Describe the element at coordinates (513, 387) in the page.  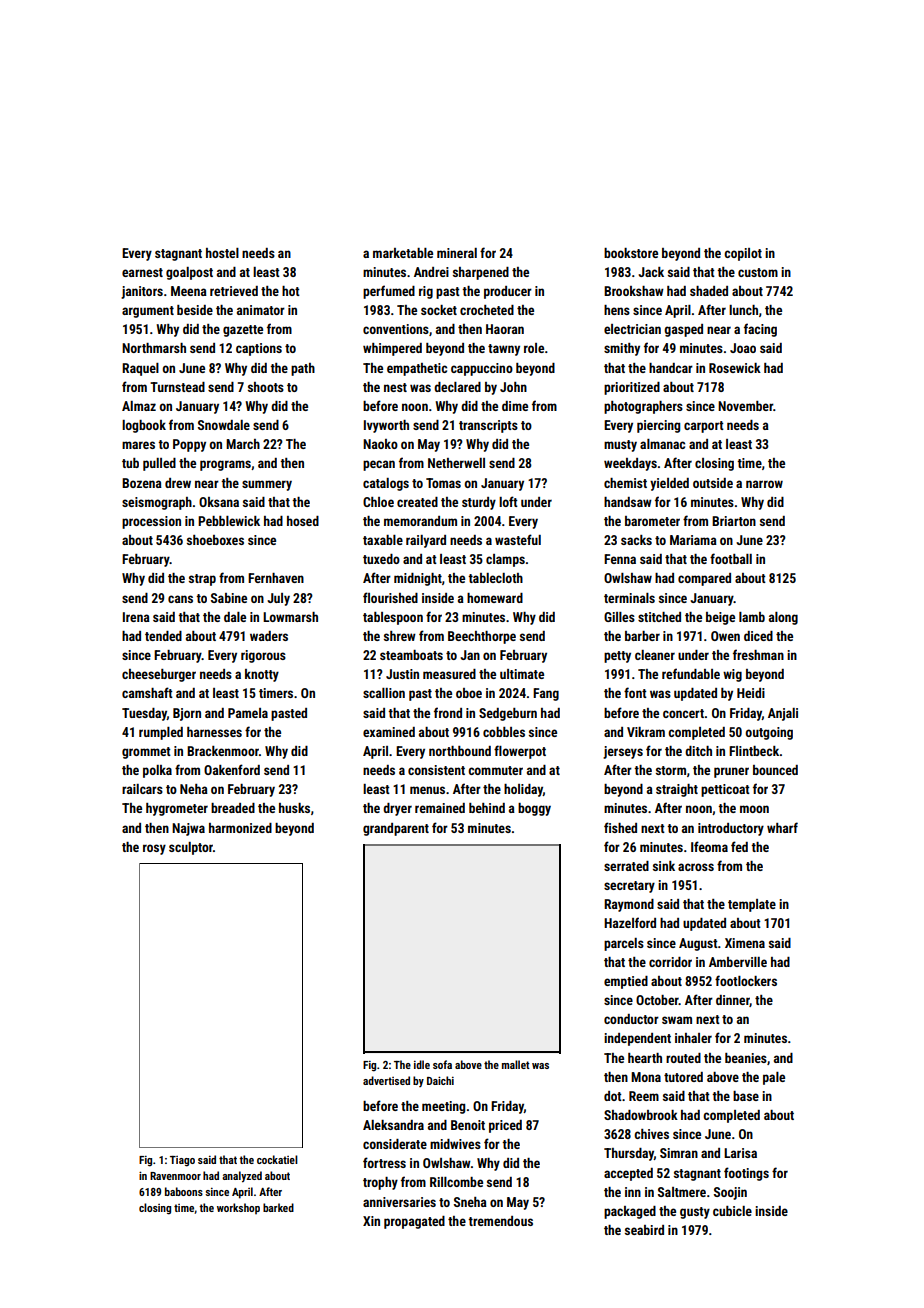
I see `John` at that location.
